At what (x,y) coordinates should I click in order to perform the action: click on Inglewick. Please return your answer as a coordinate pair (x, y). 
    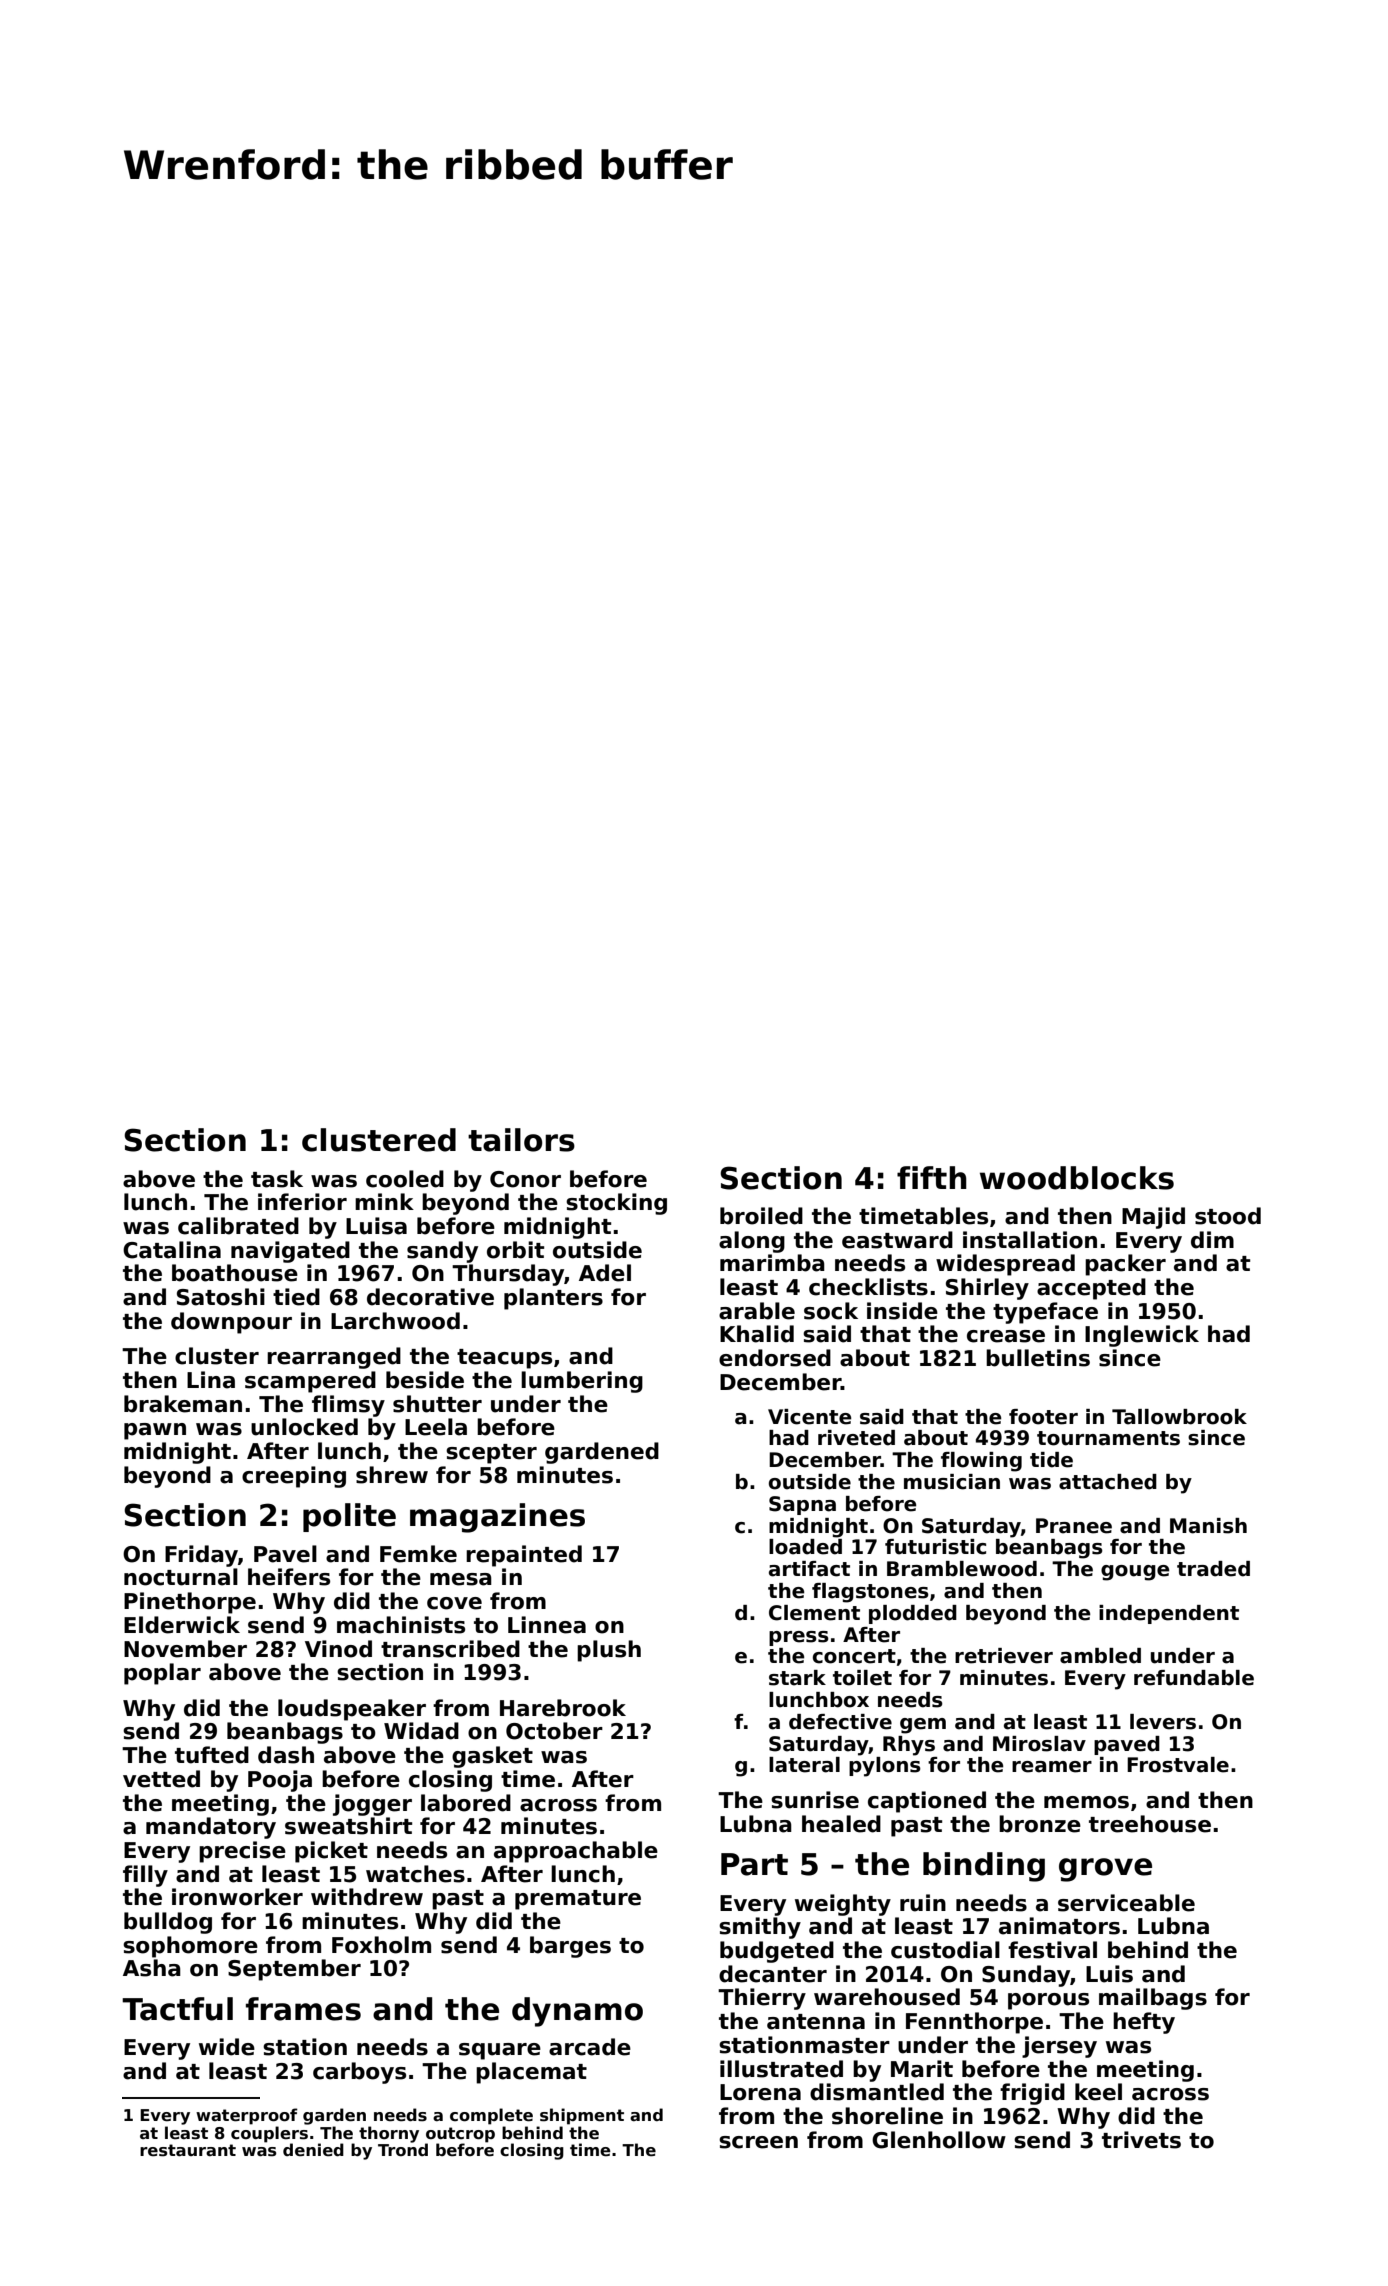
    Looking at the image, I should click on (1142, 1336).
